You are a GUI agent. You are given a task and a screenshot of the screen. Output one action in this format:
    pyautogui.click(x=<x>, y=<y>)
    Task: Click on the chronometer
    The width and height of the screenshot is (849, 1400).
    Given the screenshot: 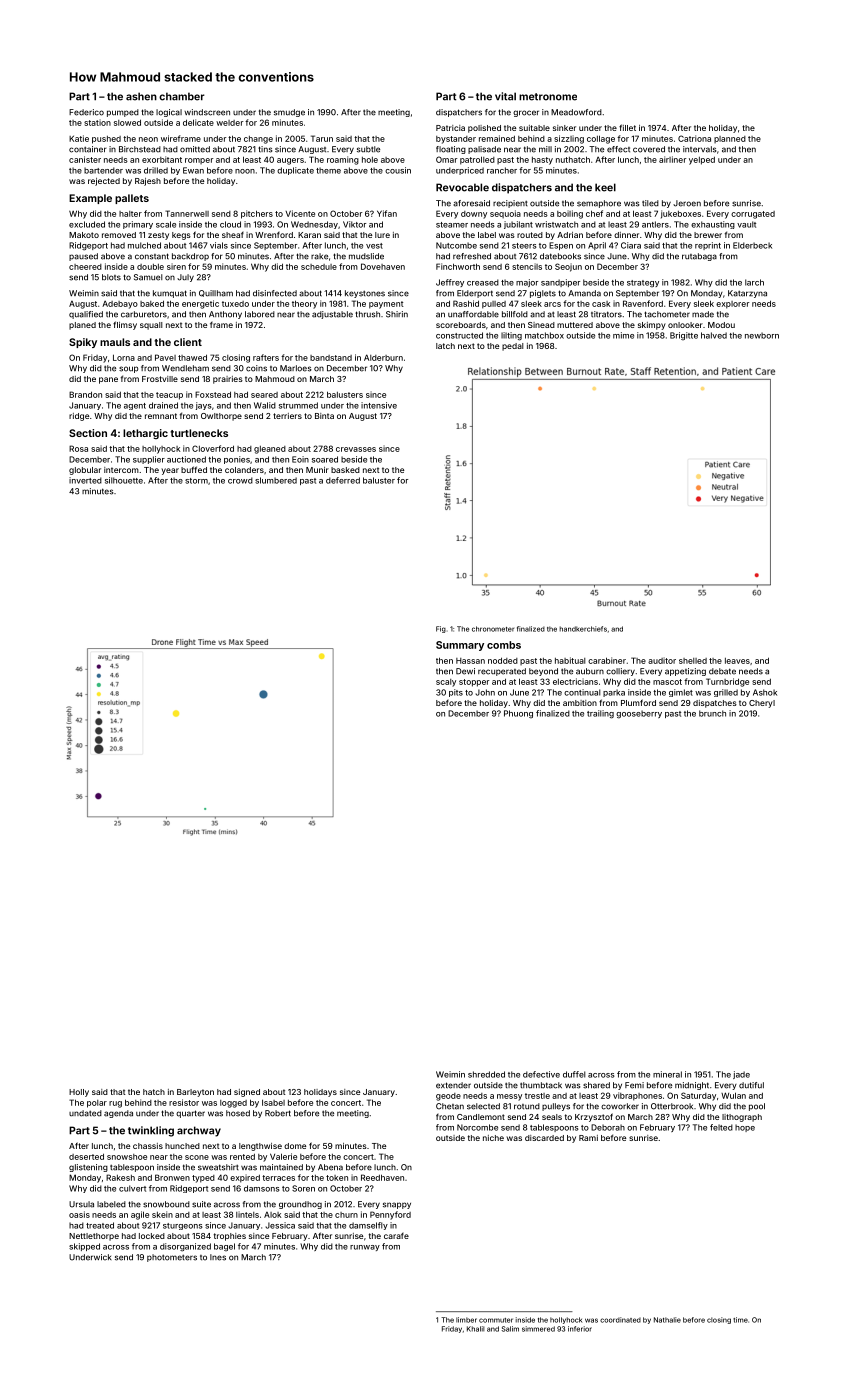 What is the action you would take?
    pyautogui.click(x=493, y=629)
